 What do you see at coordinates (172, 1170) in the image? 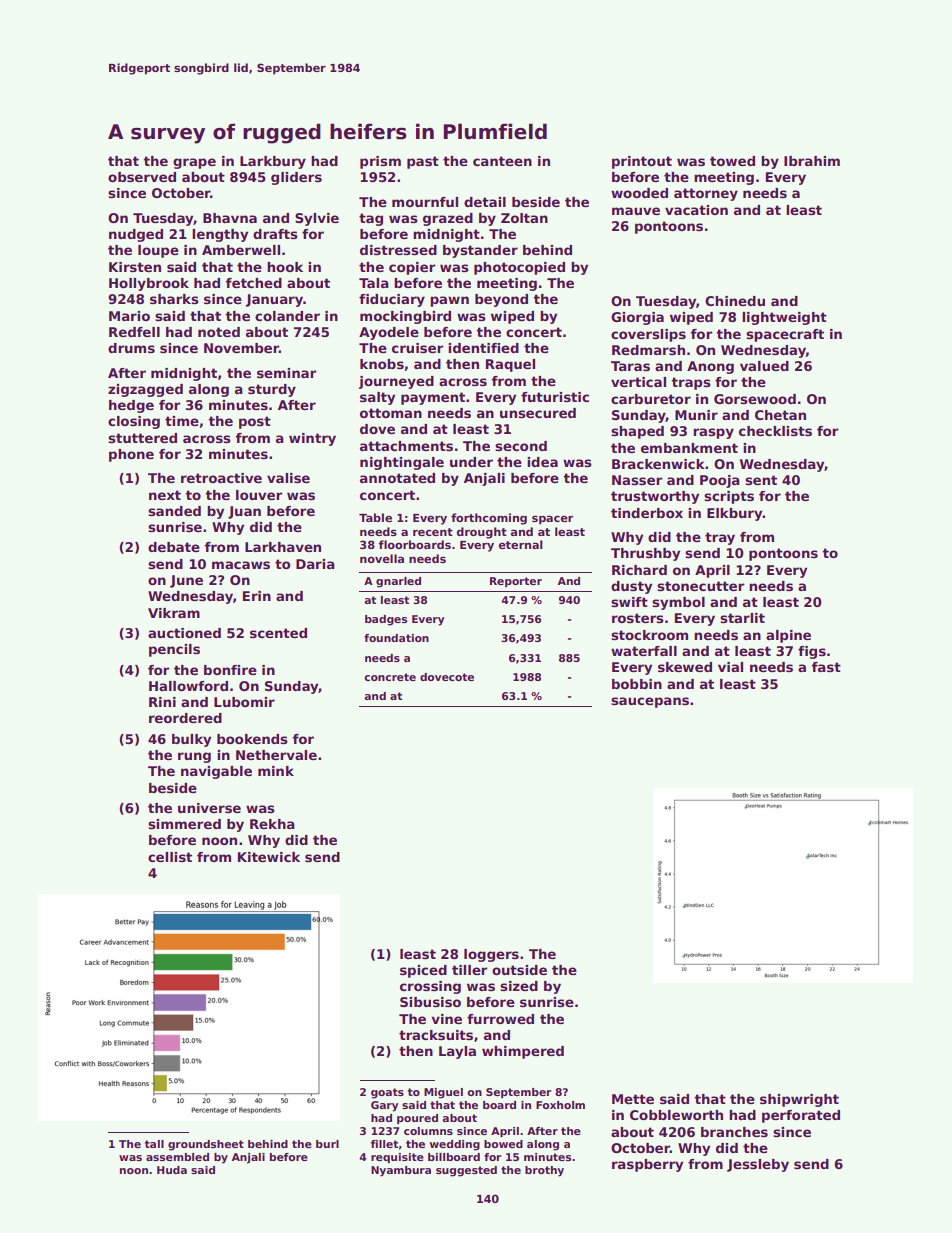
I see `Huda` at bounding box center [172, 1170].
